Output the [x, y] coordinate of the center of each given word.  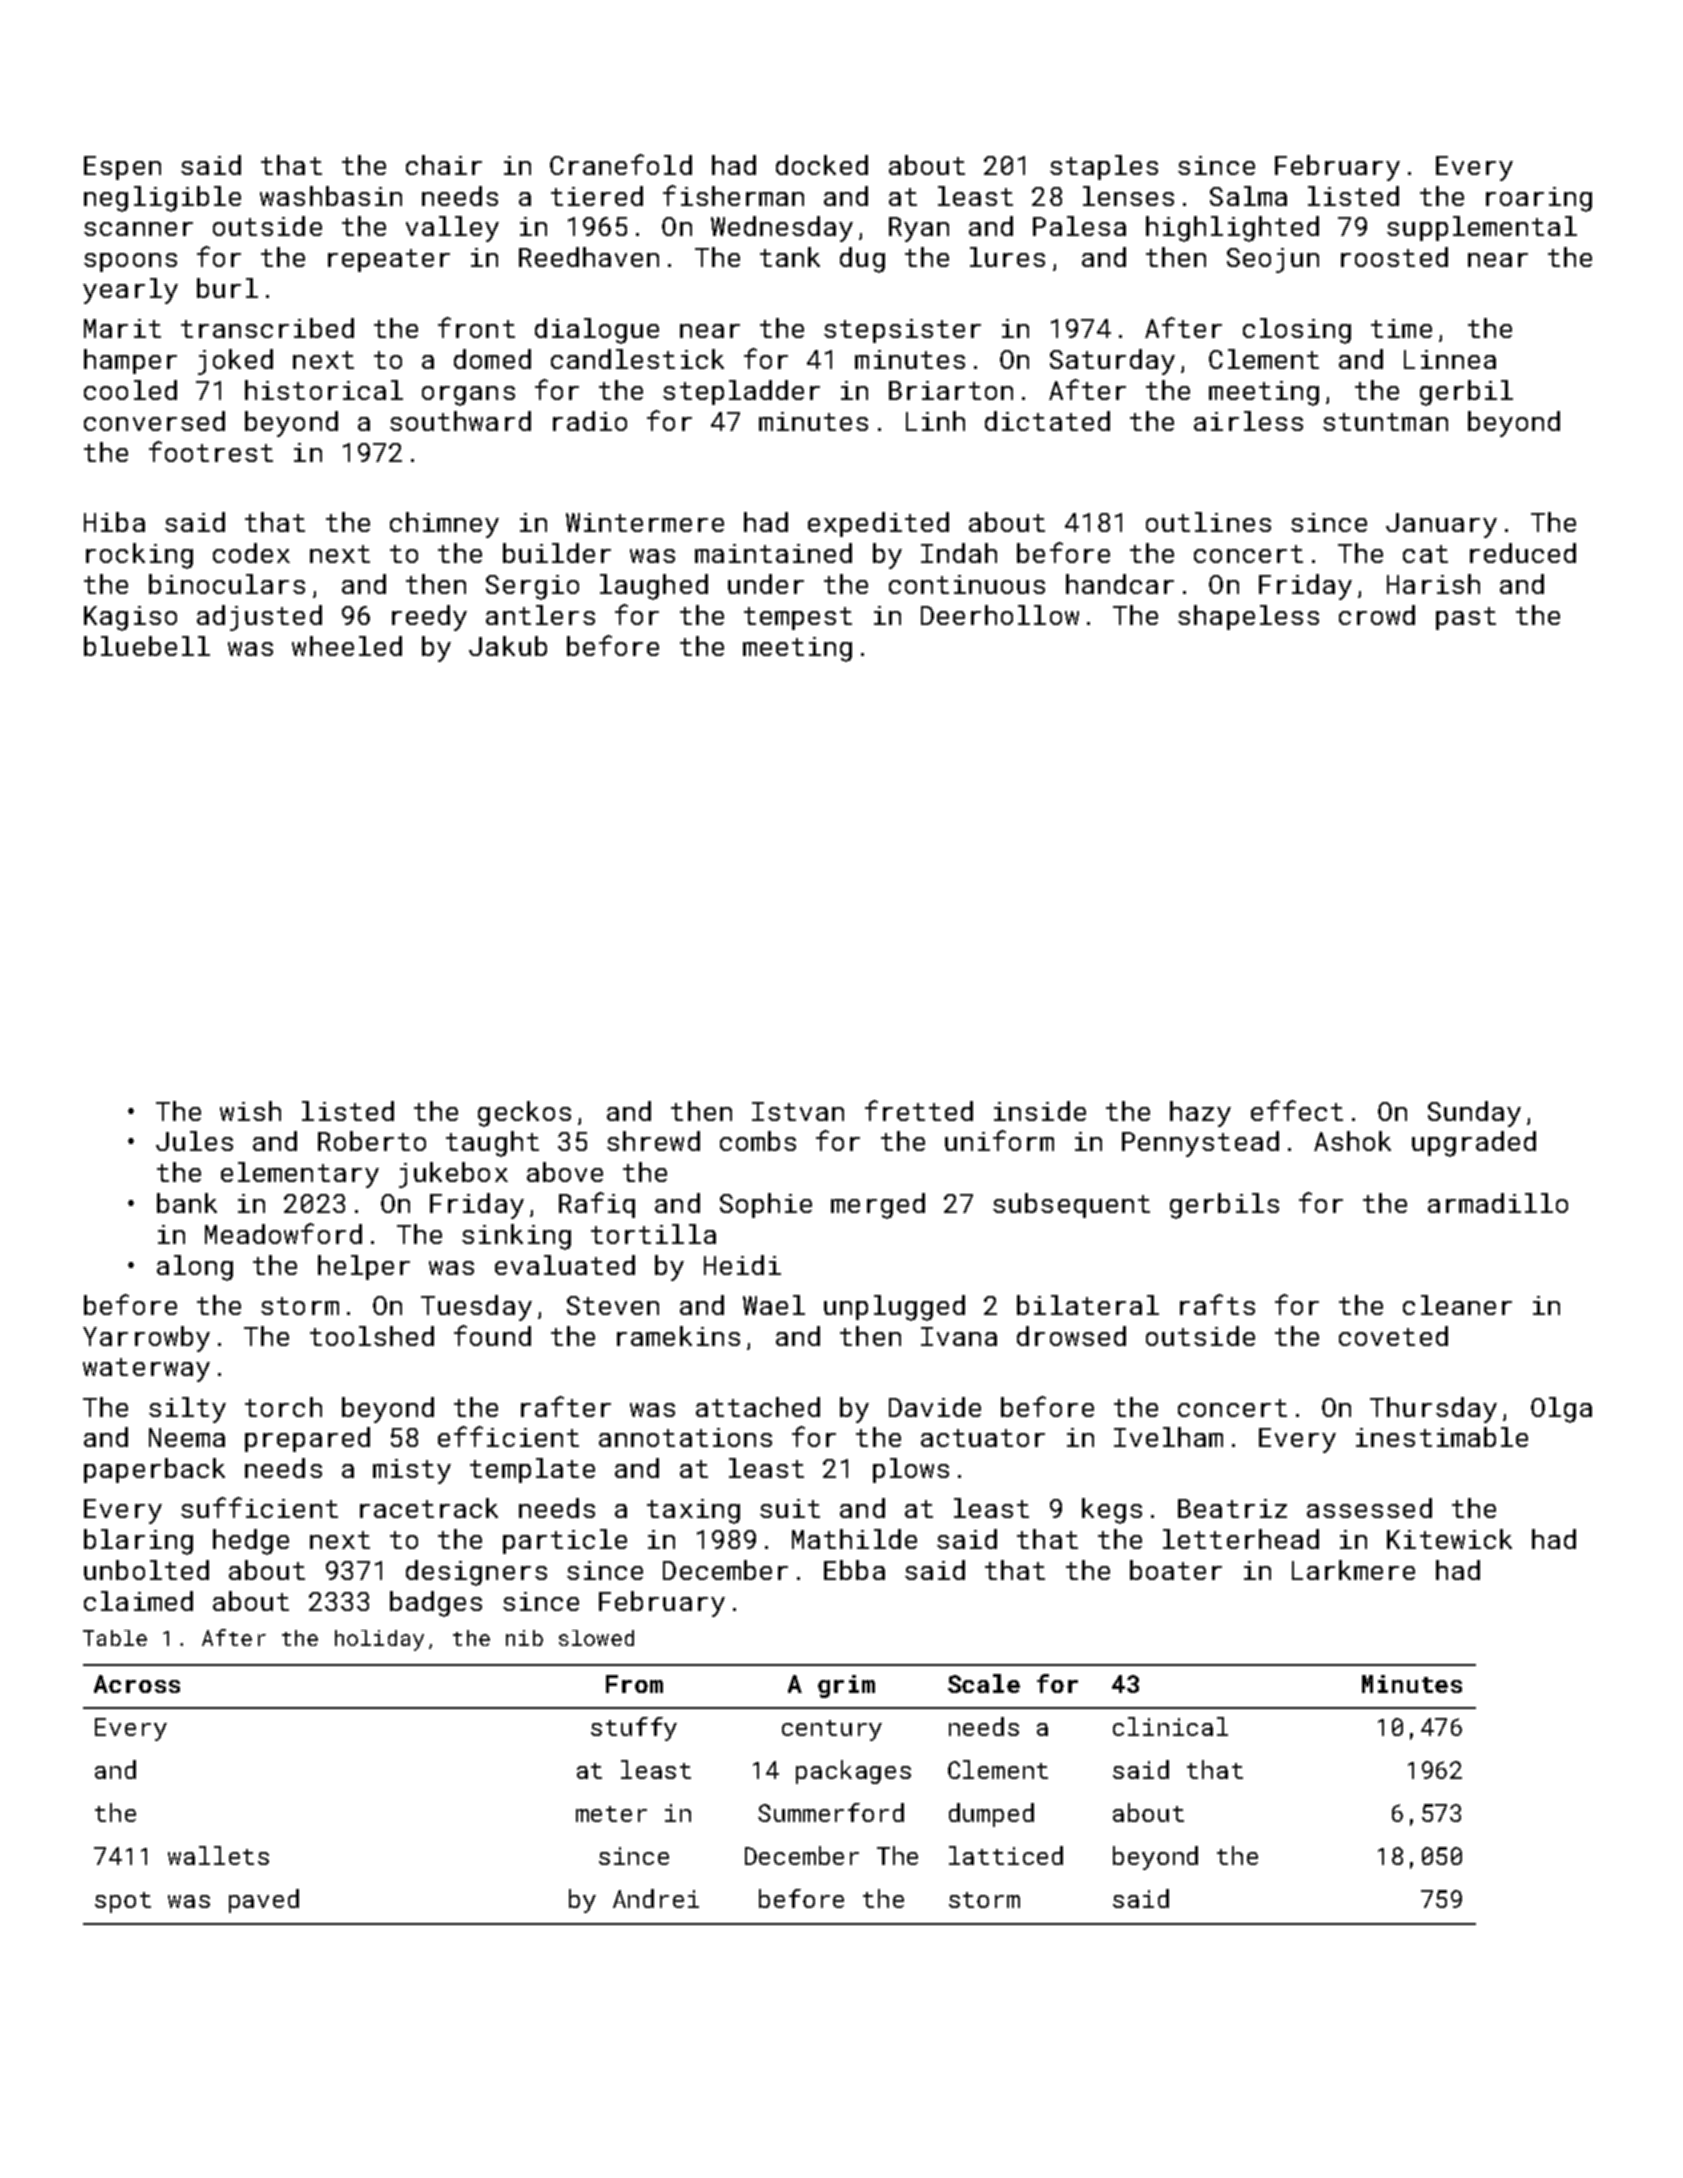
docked [822, 165]
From [634, 1684]
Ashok [1352, 1141]
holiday [379, 1640]
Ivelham [1168, 1437]
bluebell [147, 646]
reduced [1523, 553]
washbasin [331, 196]
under [766, 584]
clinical [1170, 1726]
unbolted [146, 1570]
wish [250, 1111]
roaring [1539, 199]
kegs [1112, 1511]
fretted [919, 1110]
